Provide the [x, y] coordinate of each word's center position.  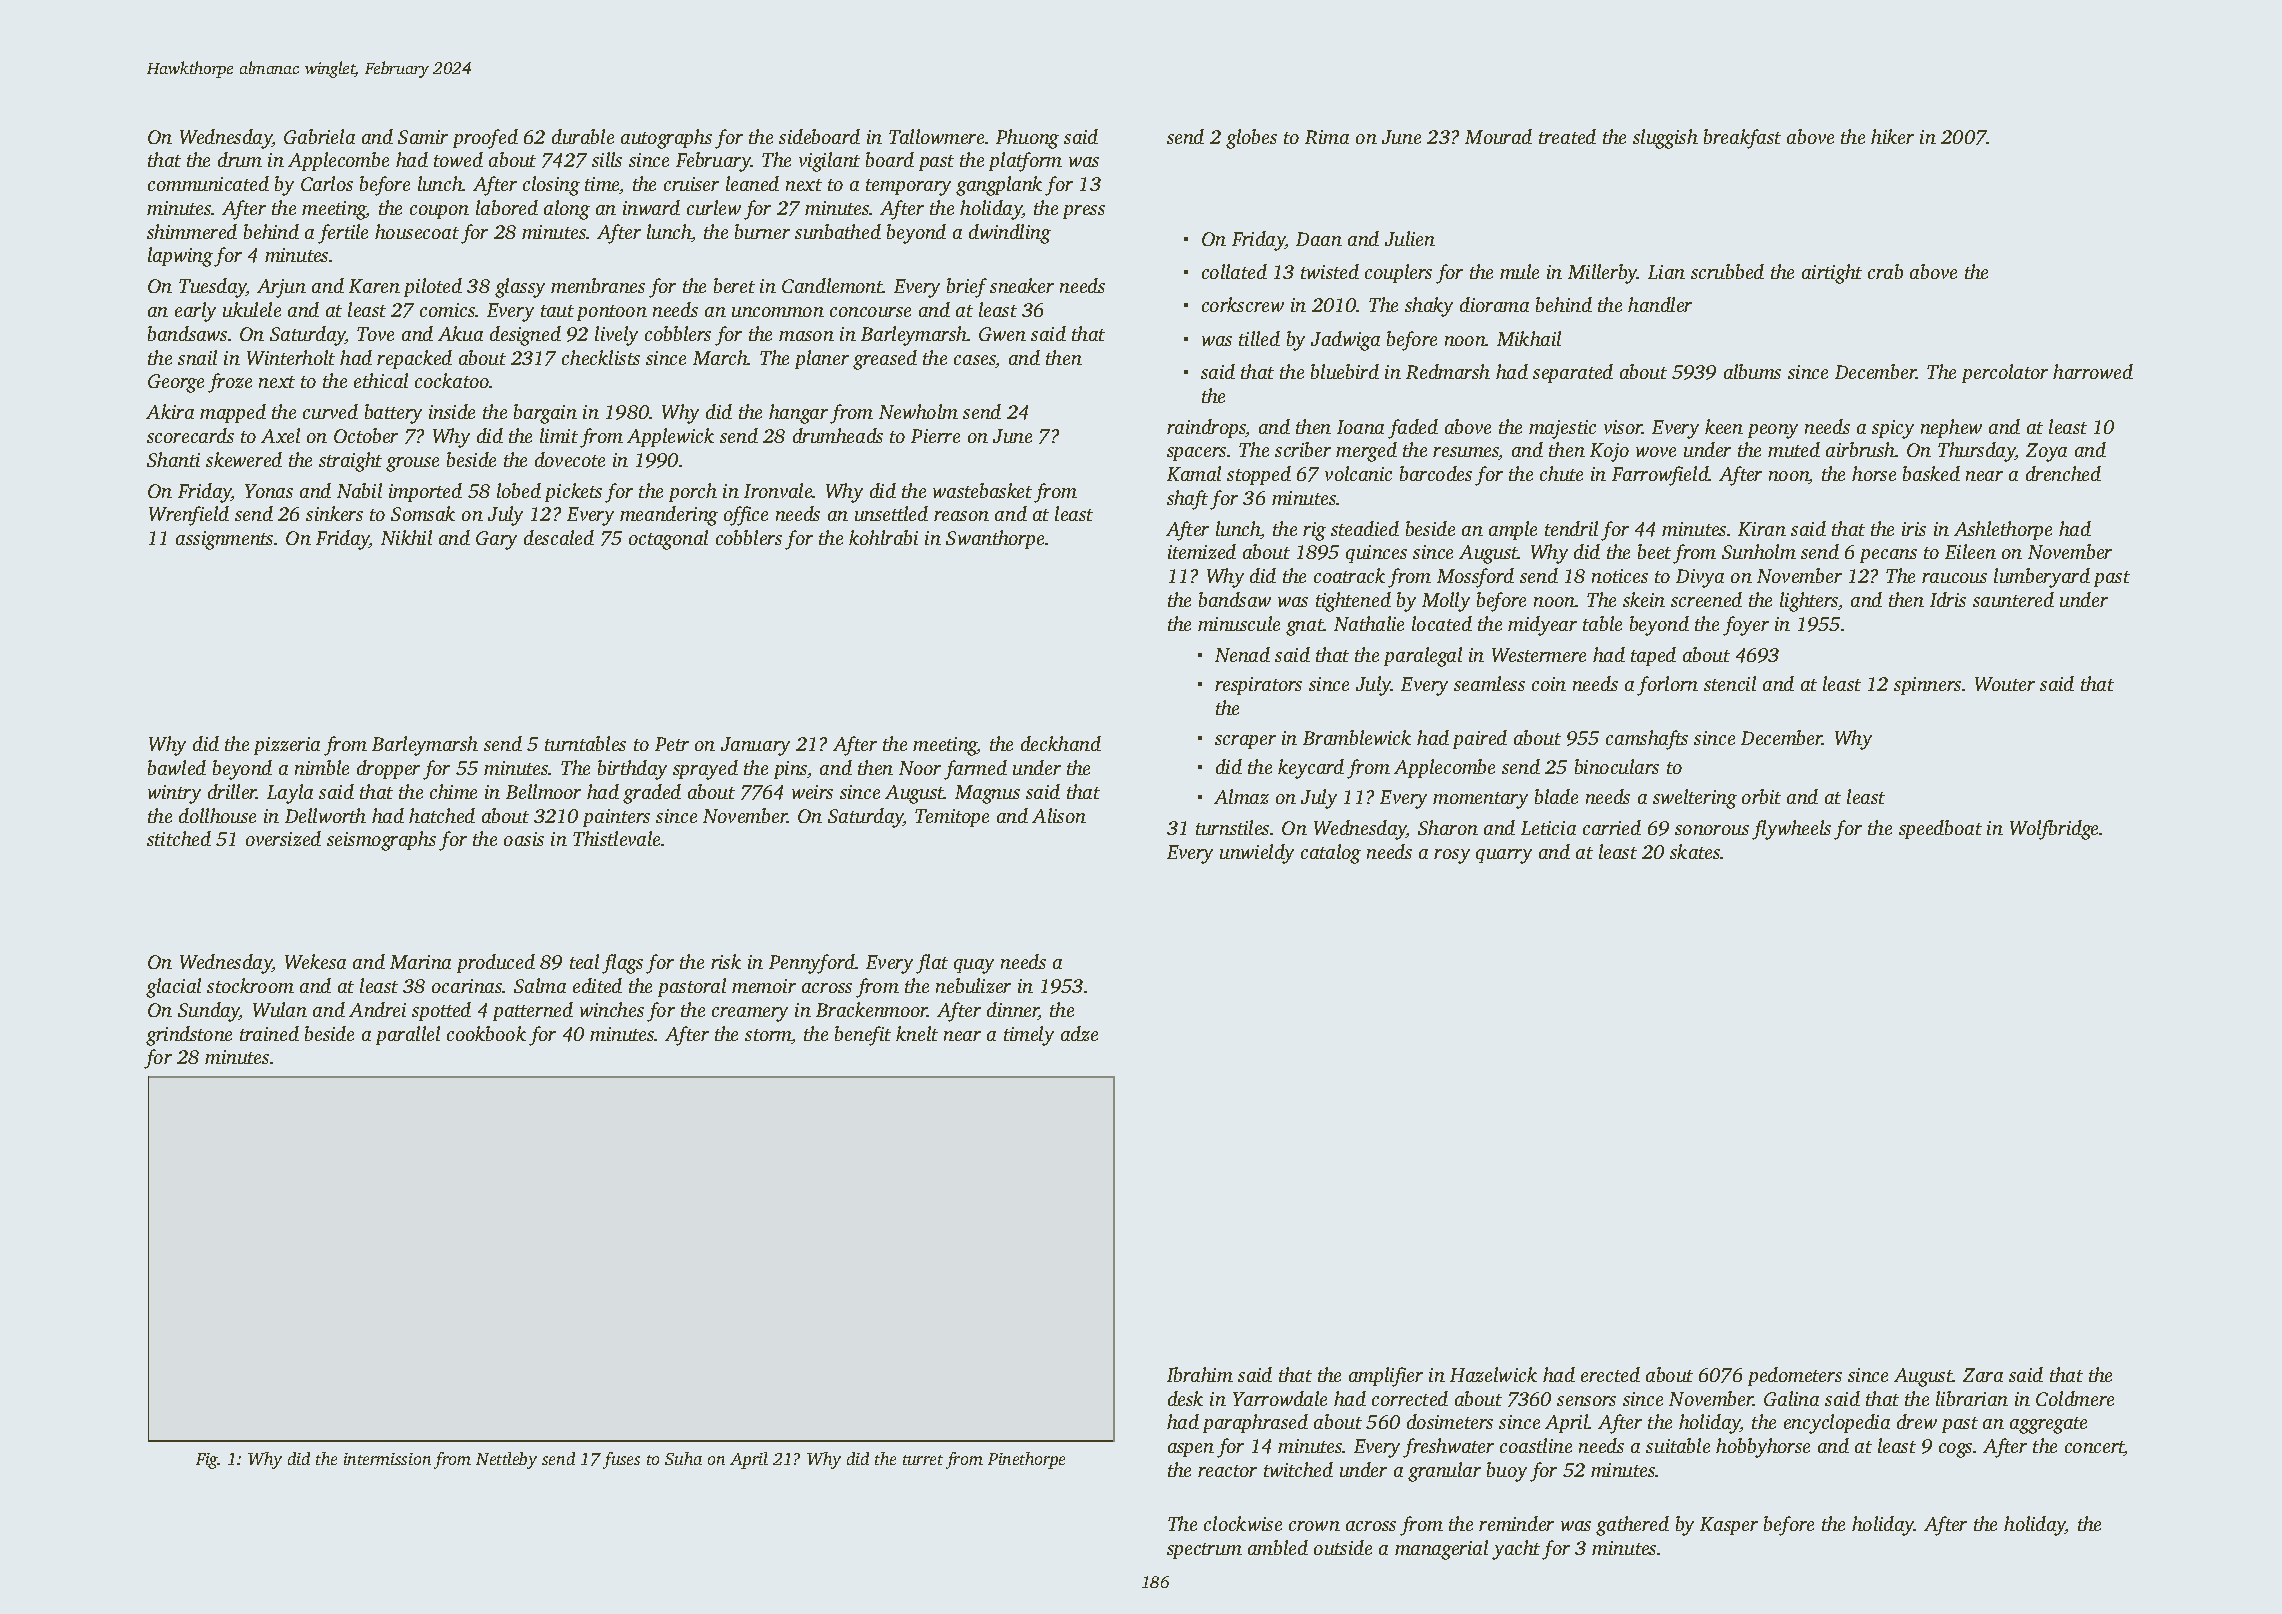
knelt [917, 1033]
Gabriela [319, 136]
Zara [1983, 1375]
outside [1343, 1547]
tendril [1571, 528]
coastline [1536, 1445]
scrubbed [1727, 271]
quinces [1376, 554]
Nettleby [506, 1460]
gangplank [999, 186]
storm [768, 1036]
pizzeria [287, 746]
